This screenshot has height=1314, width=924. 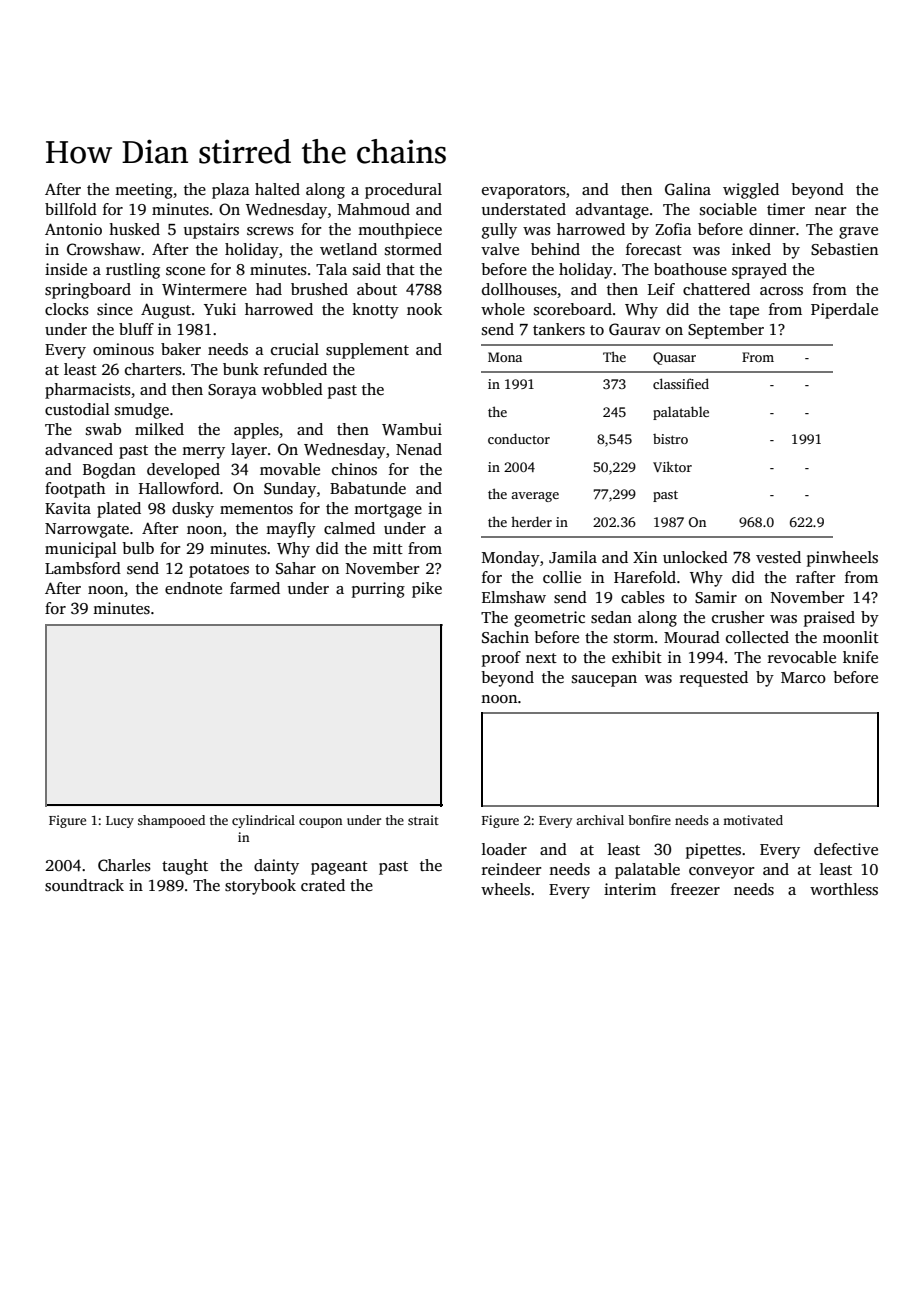 What do you see at coordinates (277, 189) in the screenshot?
I see `halted` at bounding box center [277, 189].
